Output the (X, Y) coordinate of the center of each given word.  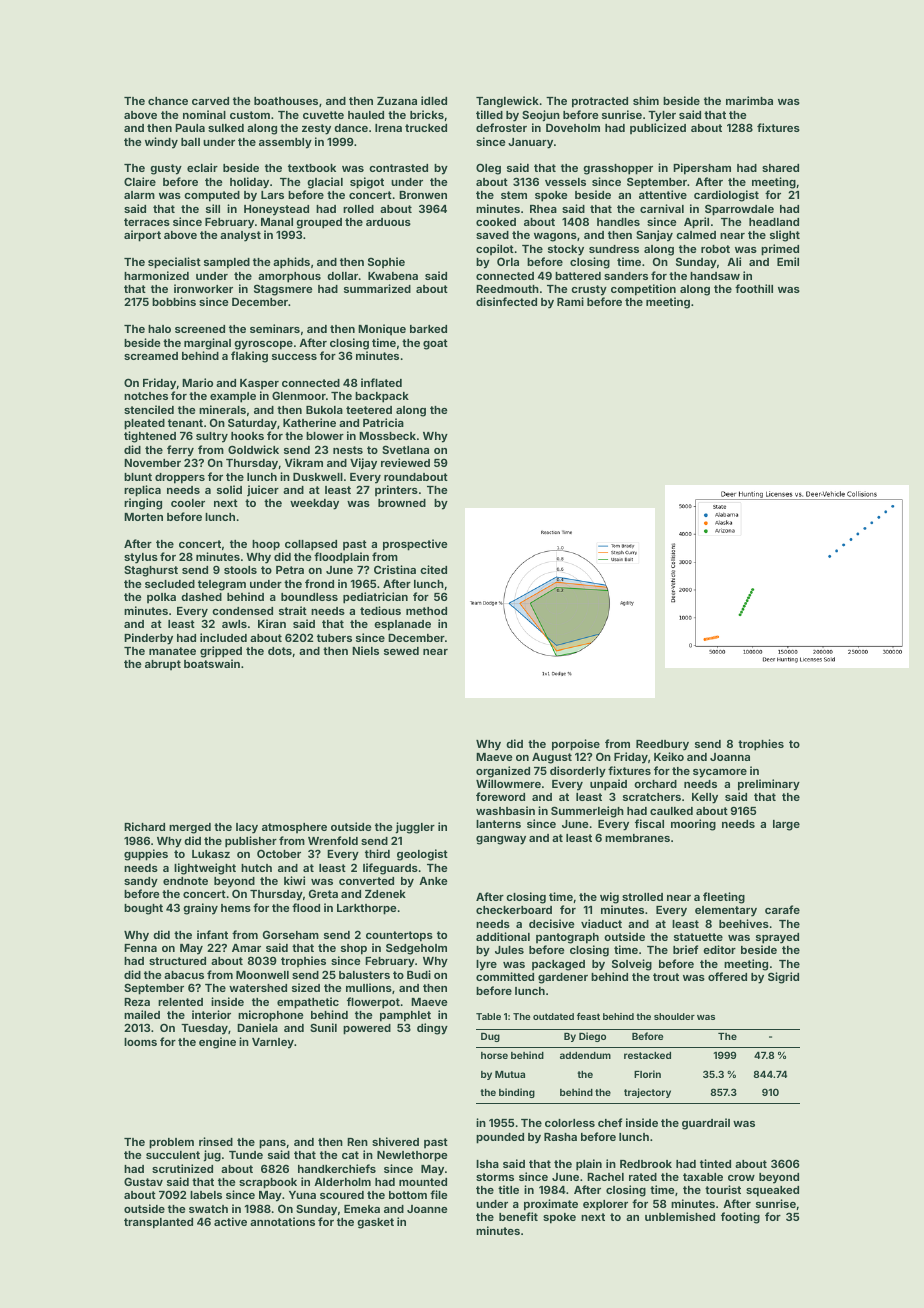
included (223, 637)
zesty (316, 129)
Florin (647, 1074)
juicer (263, 490)
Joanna (730, 757)
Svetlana (405, 449)
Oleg (488, 169)
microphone (271, 1016)
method (426, 611)
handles (618, 222)
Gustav (143, 1181)
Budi (419, 974)
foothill (754, 288)
